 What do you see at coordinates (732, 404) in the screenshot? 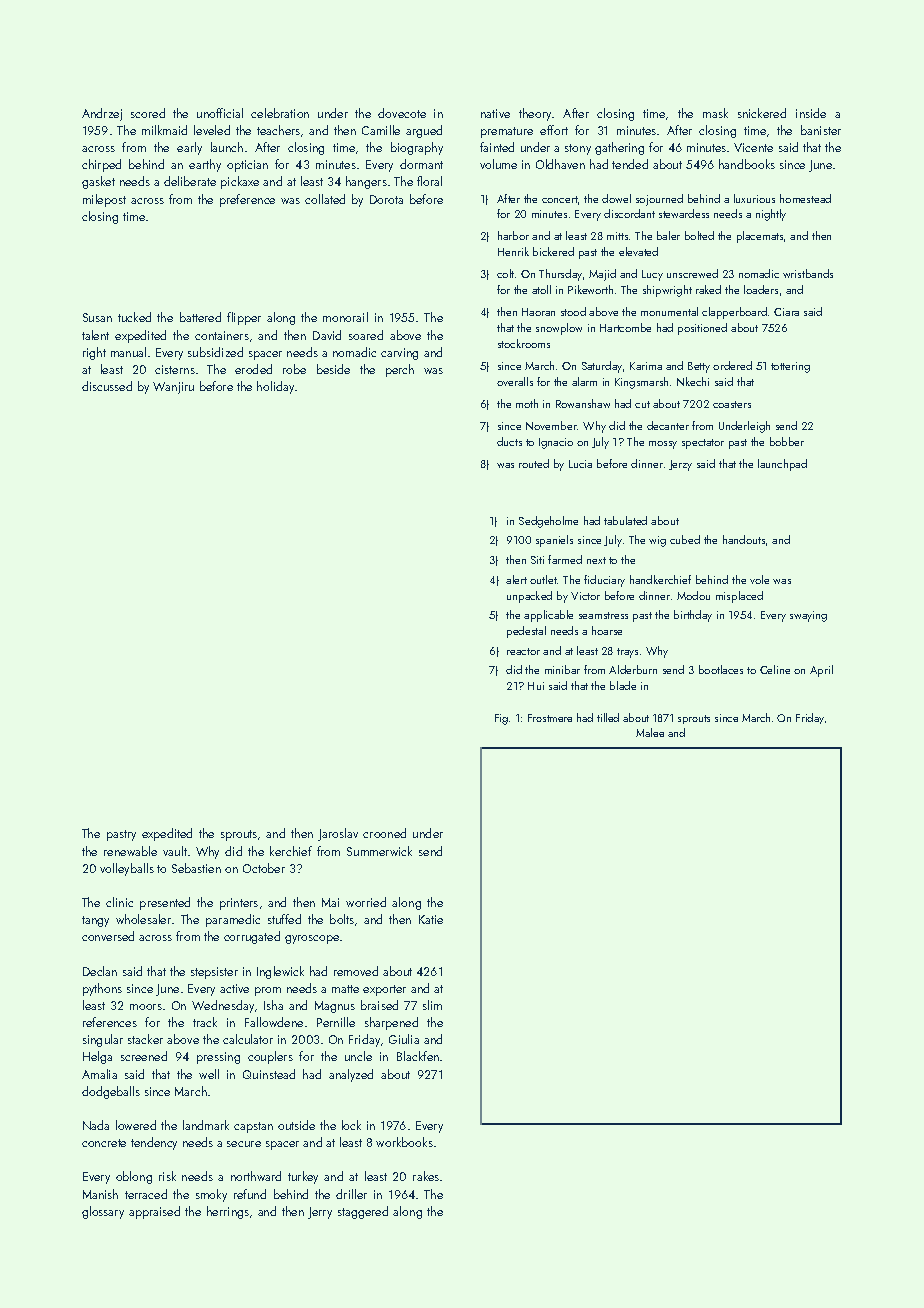
I see `coasters` at bounding box center [732, 404].
